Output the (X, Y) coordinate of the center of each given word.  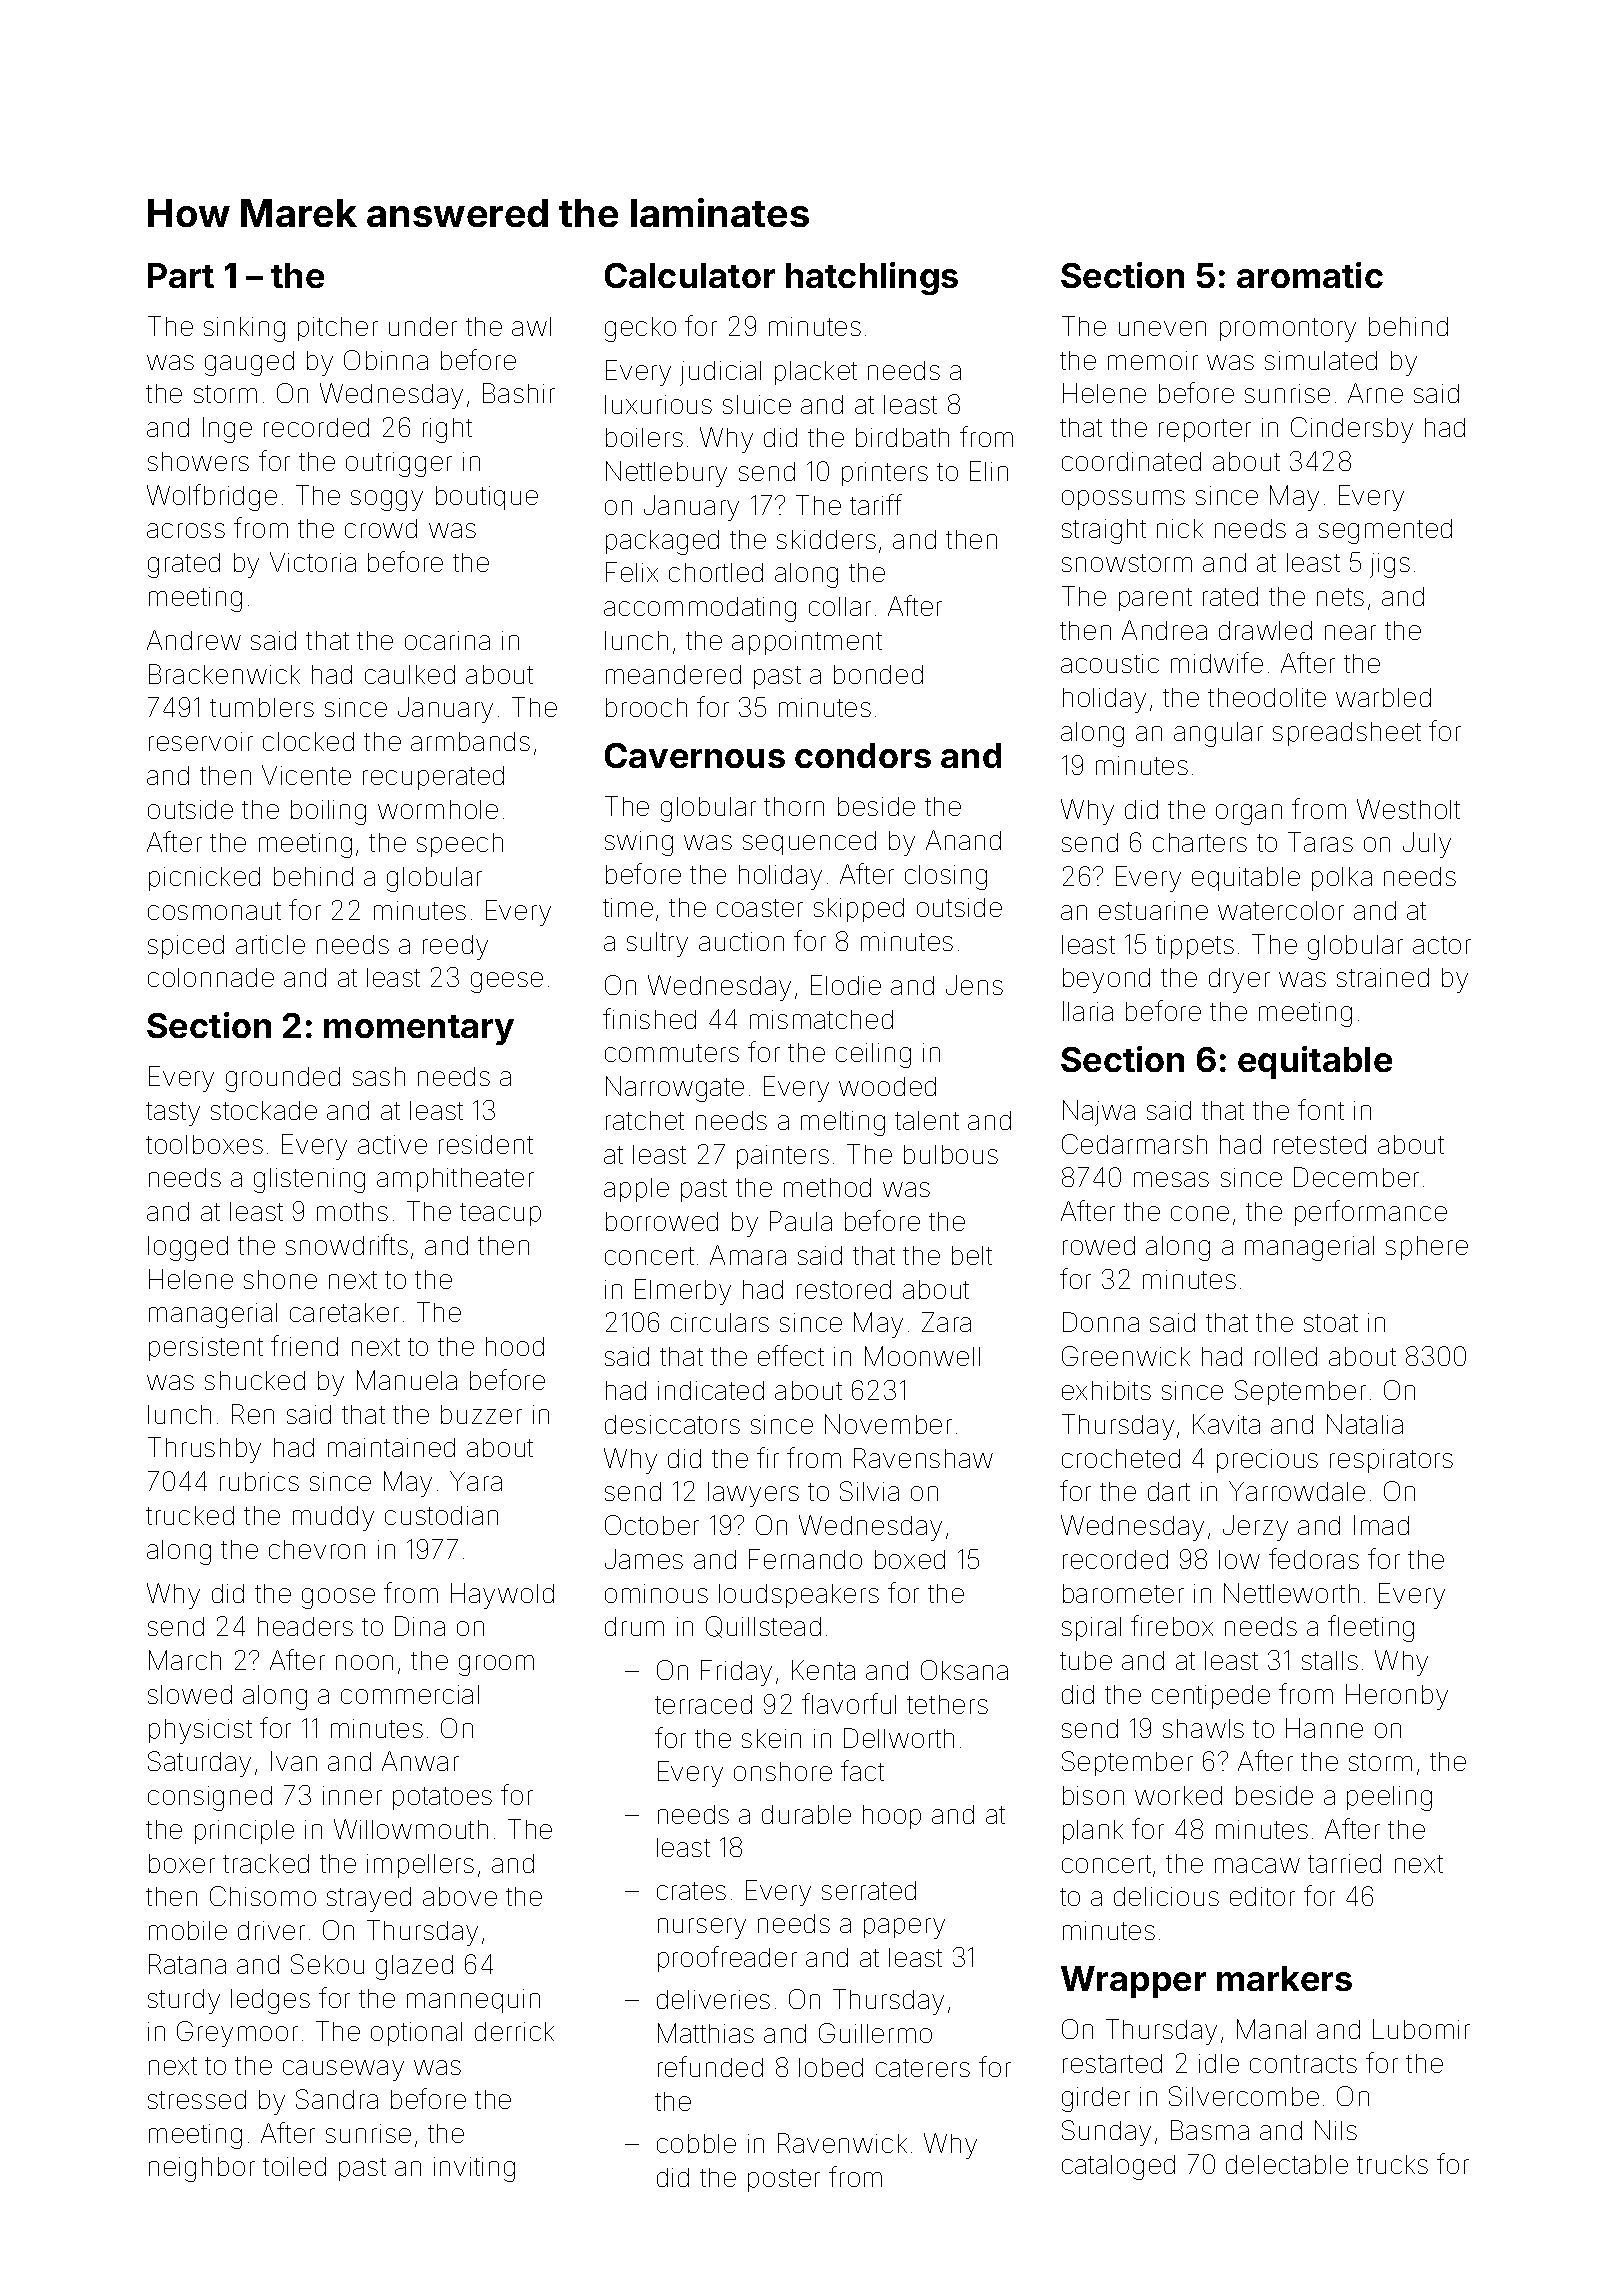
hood (515, 1346)
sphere (1427, 1248)
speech (460, 845)
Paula (801, 1221)
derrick (514, 2031)
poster (784, 2180)
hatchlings (872, 278)
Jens (974, 985)
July (1427, 845)
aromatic (1310, 275)
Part (181, 275)
